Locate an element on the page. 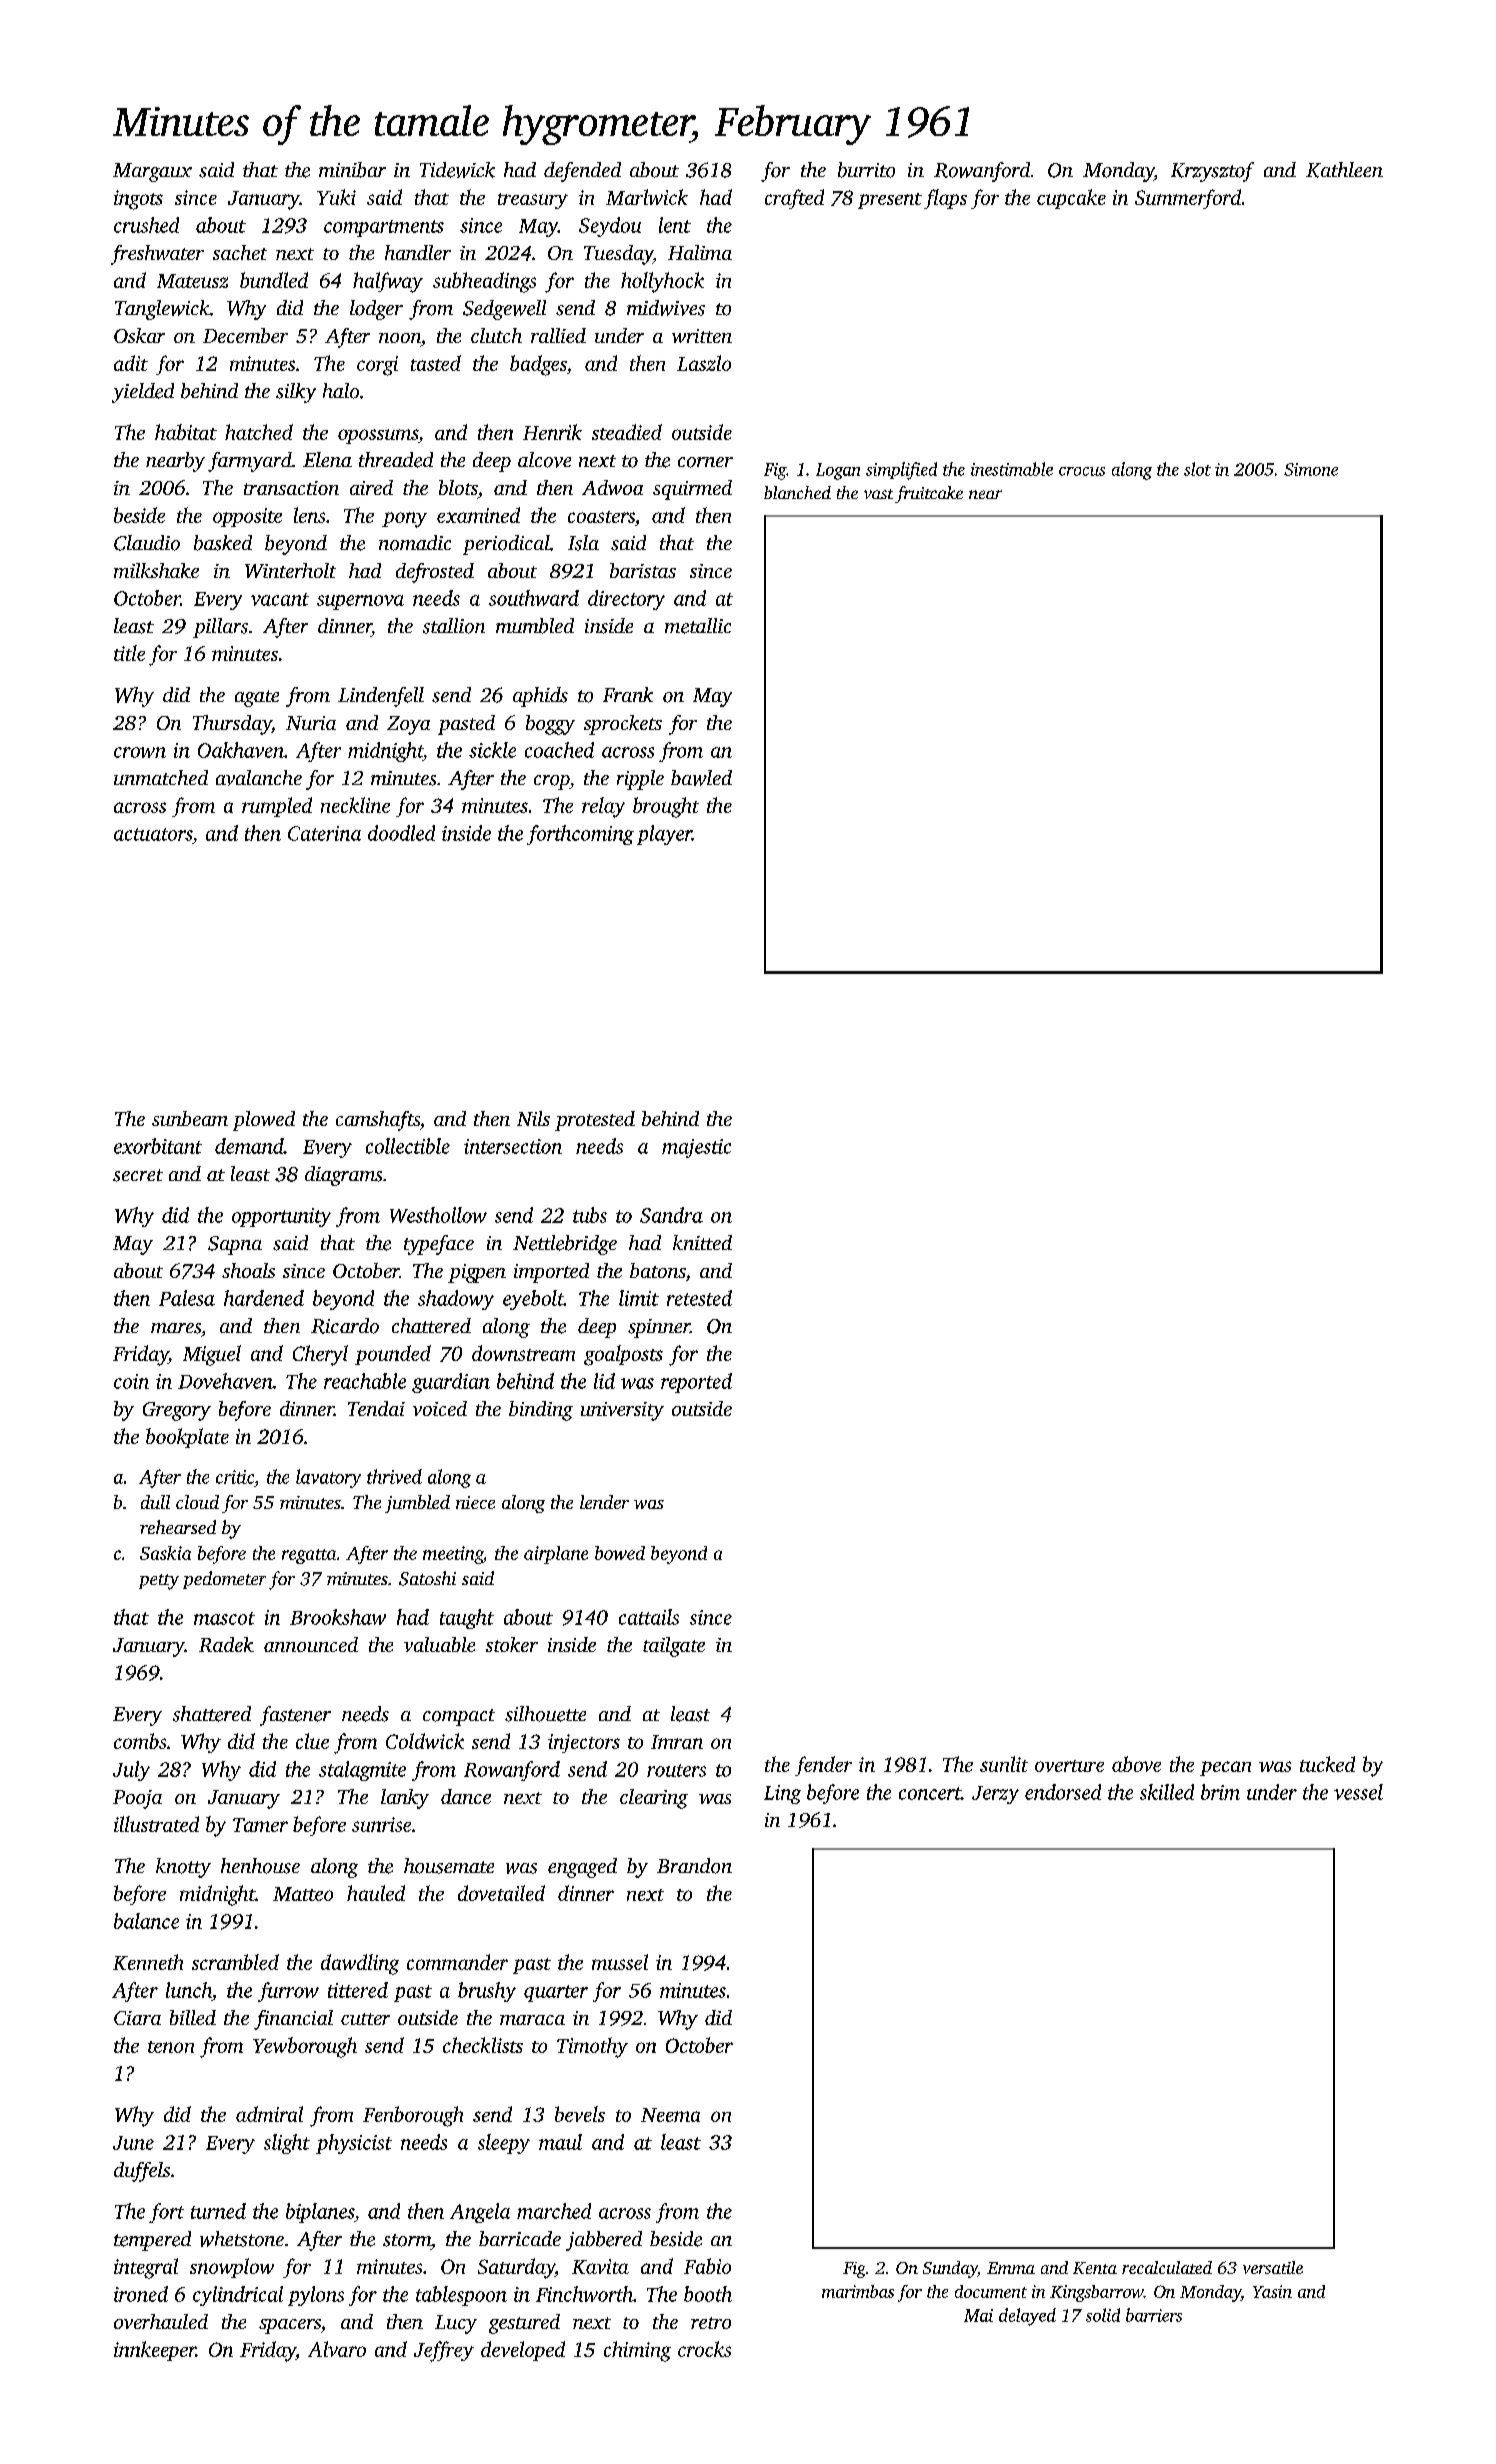 This image has height=2464, width=1496. player is located at coordinates (664, 835).
